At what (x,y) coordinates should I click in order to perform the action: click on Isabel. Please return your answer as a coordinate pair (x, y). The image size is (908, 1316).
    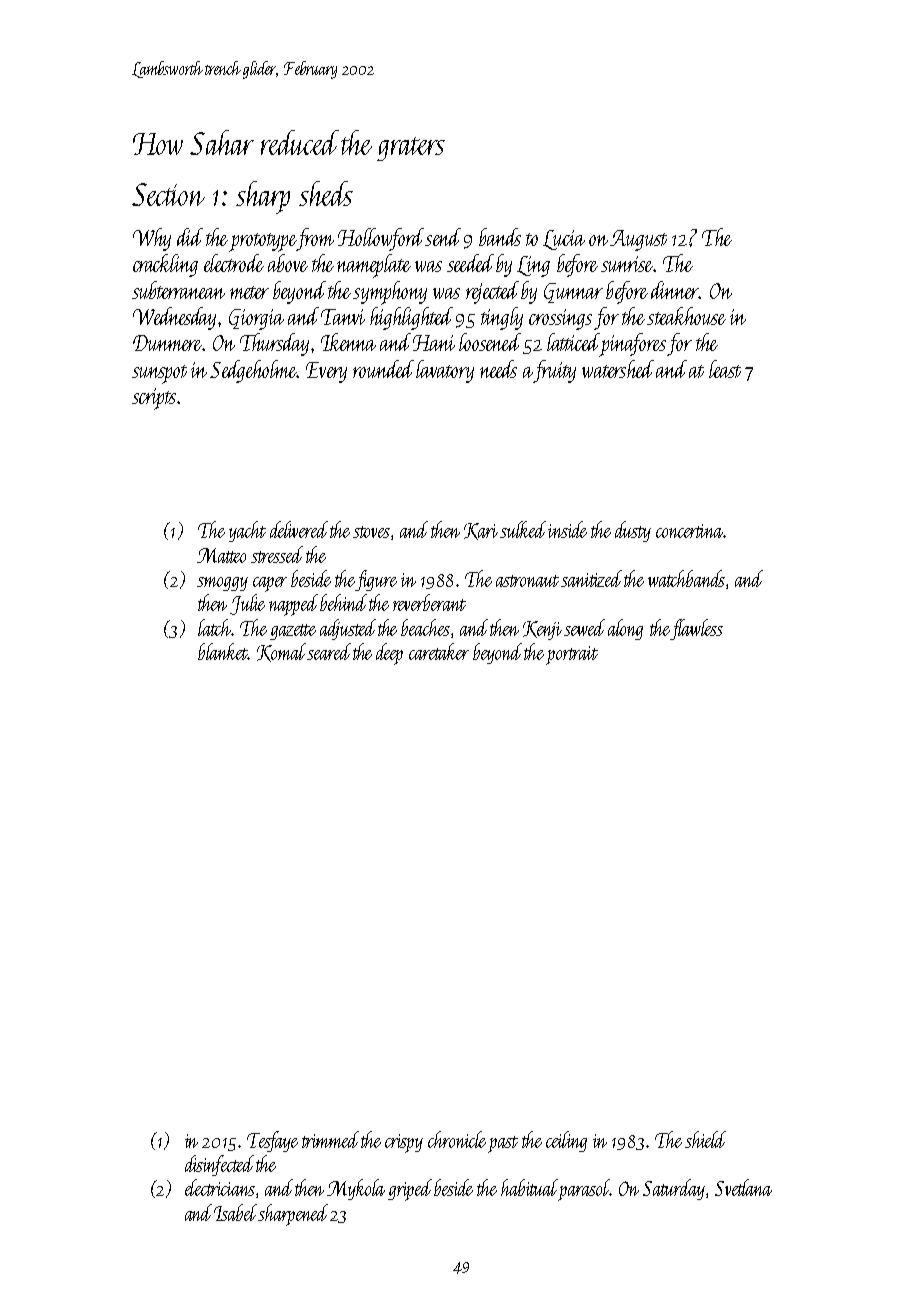
    Looking at the image, I should click on (236, 1212).
